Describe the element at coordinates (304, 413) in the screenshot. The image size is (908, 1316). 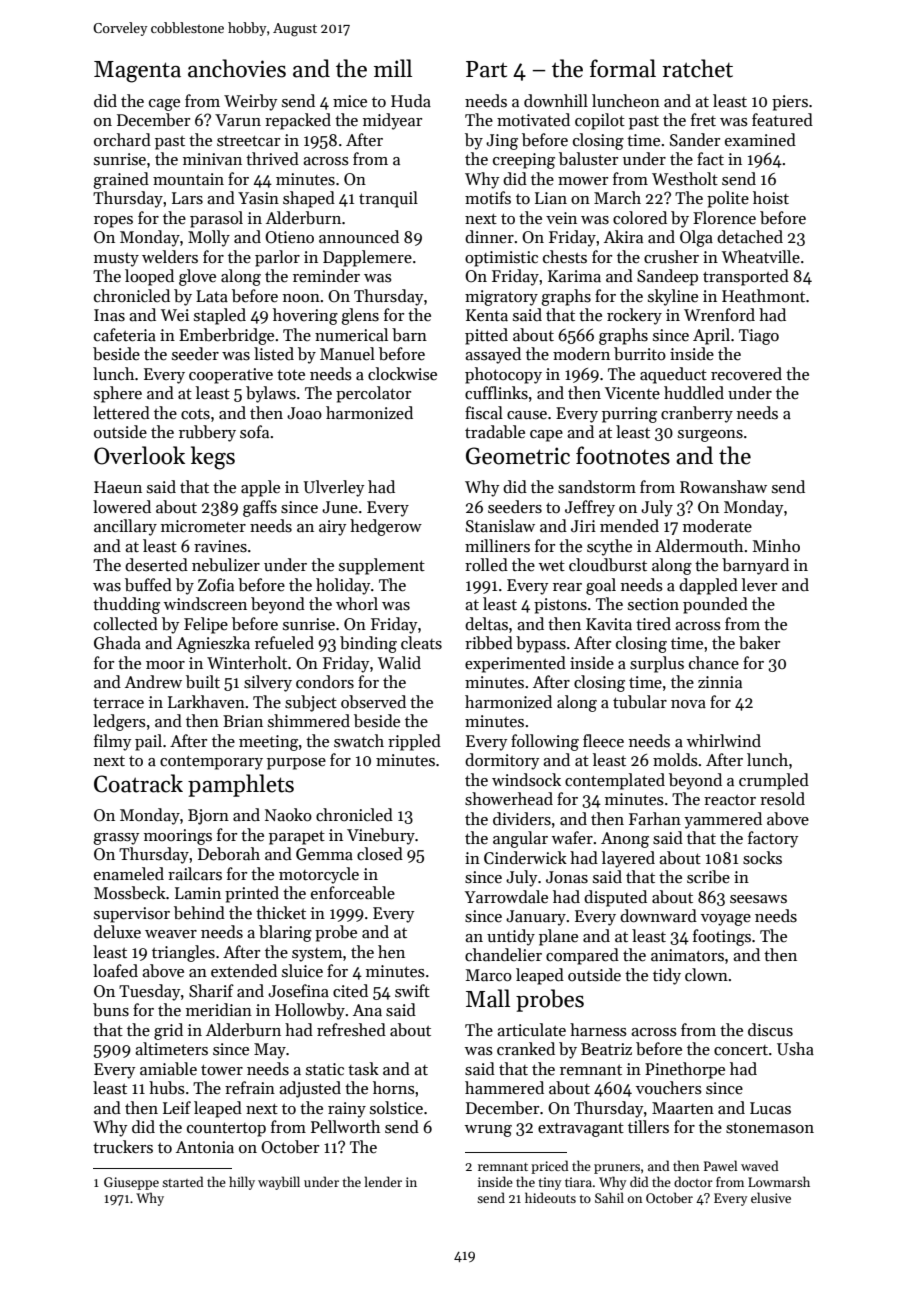
I see `Joao` at that location.
